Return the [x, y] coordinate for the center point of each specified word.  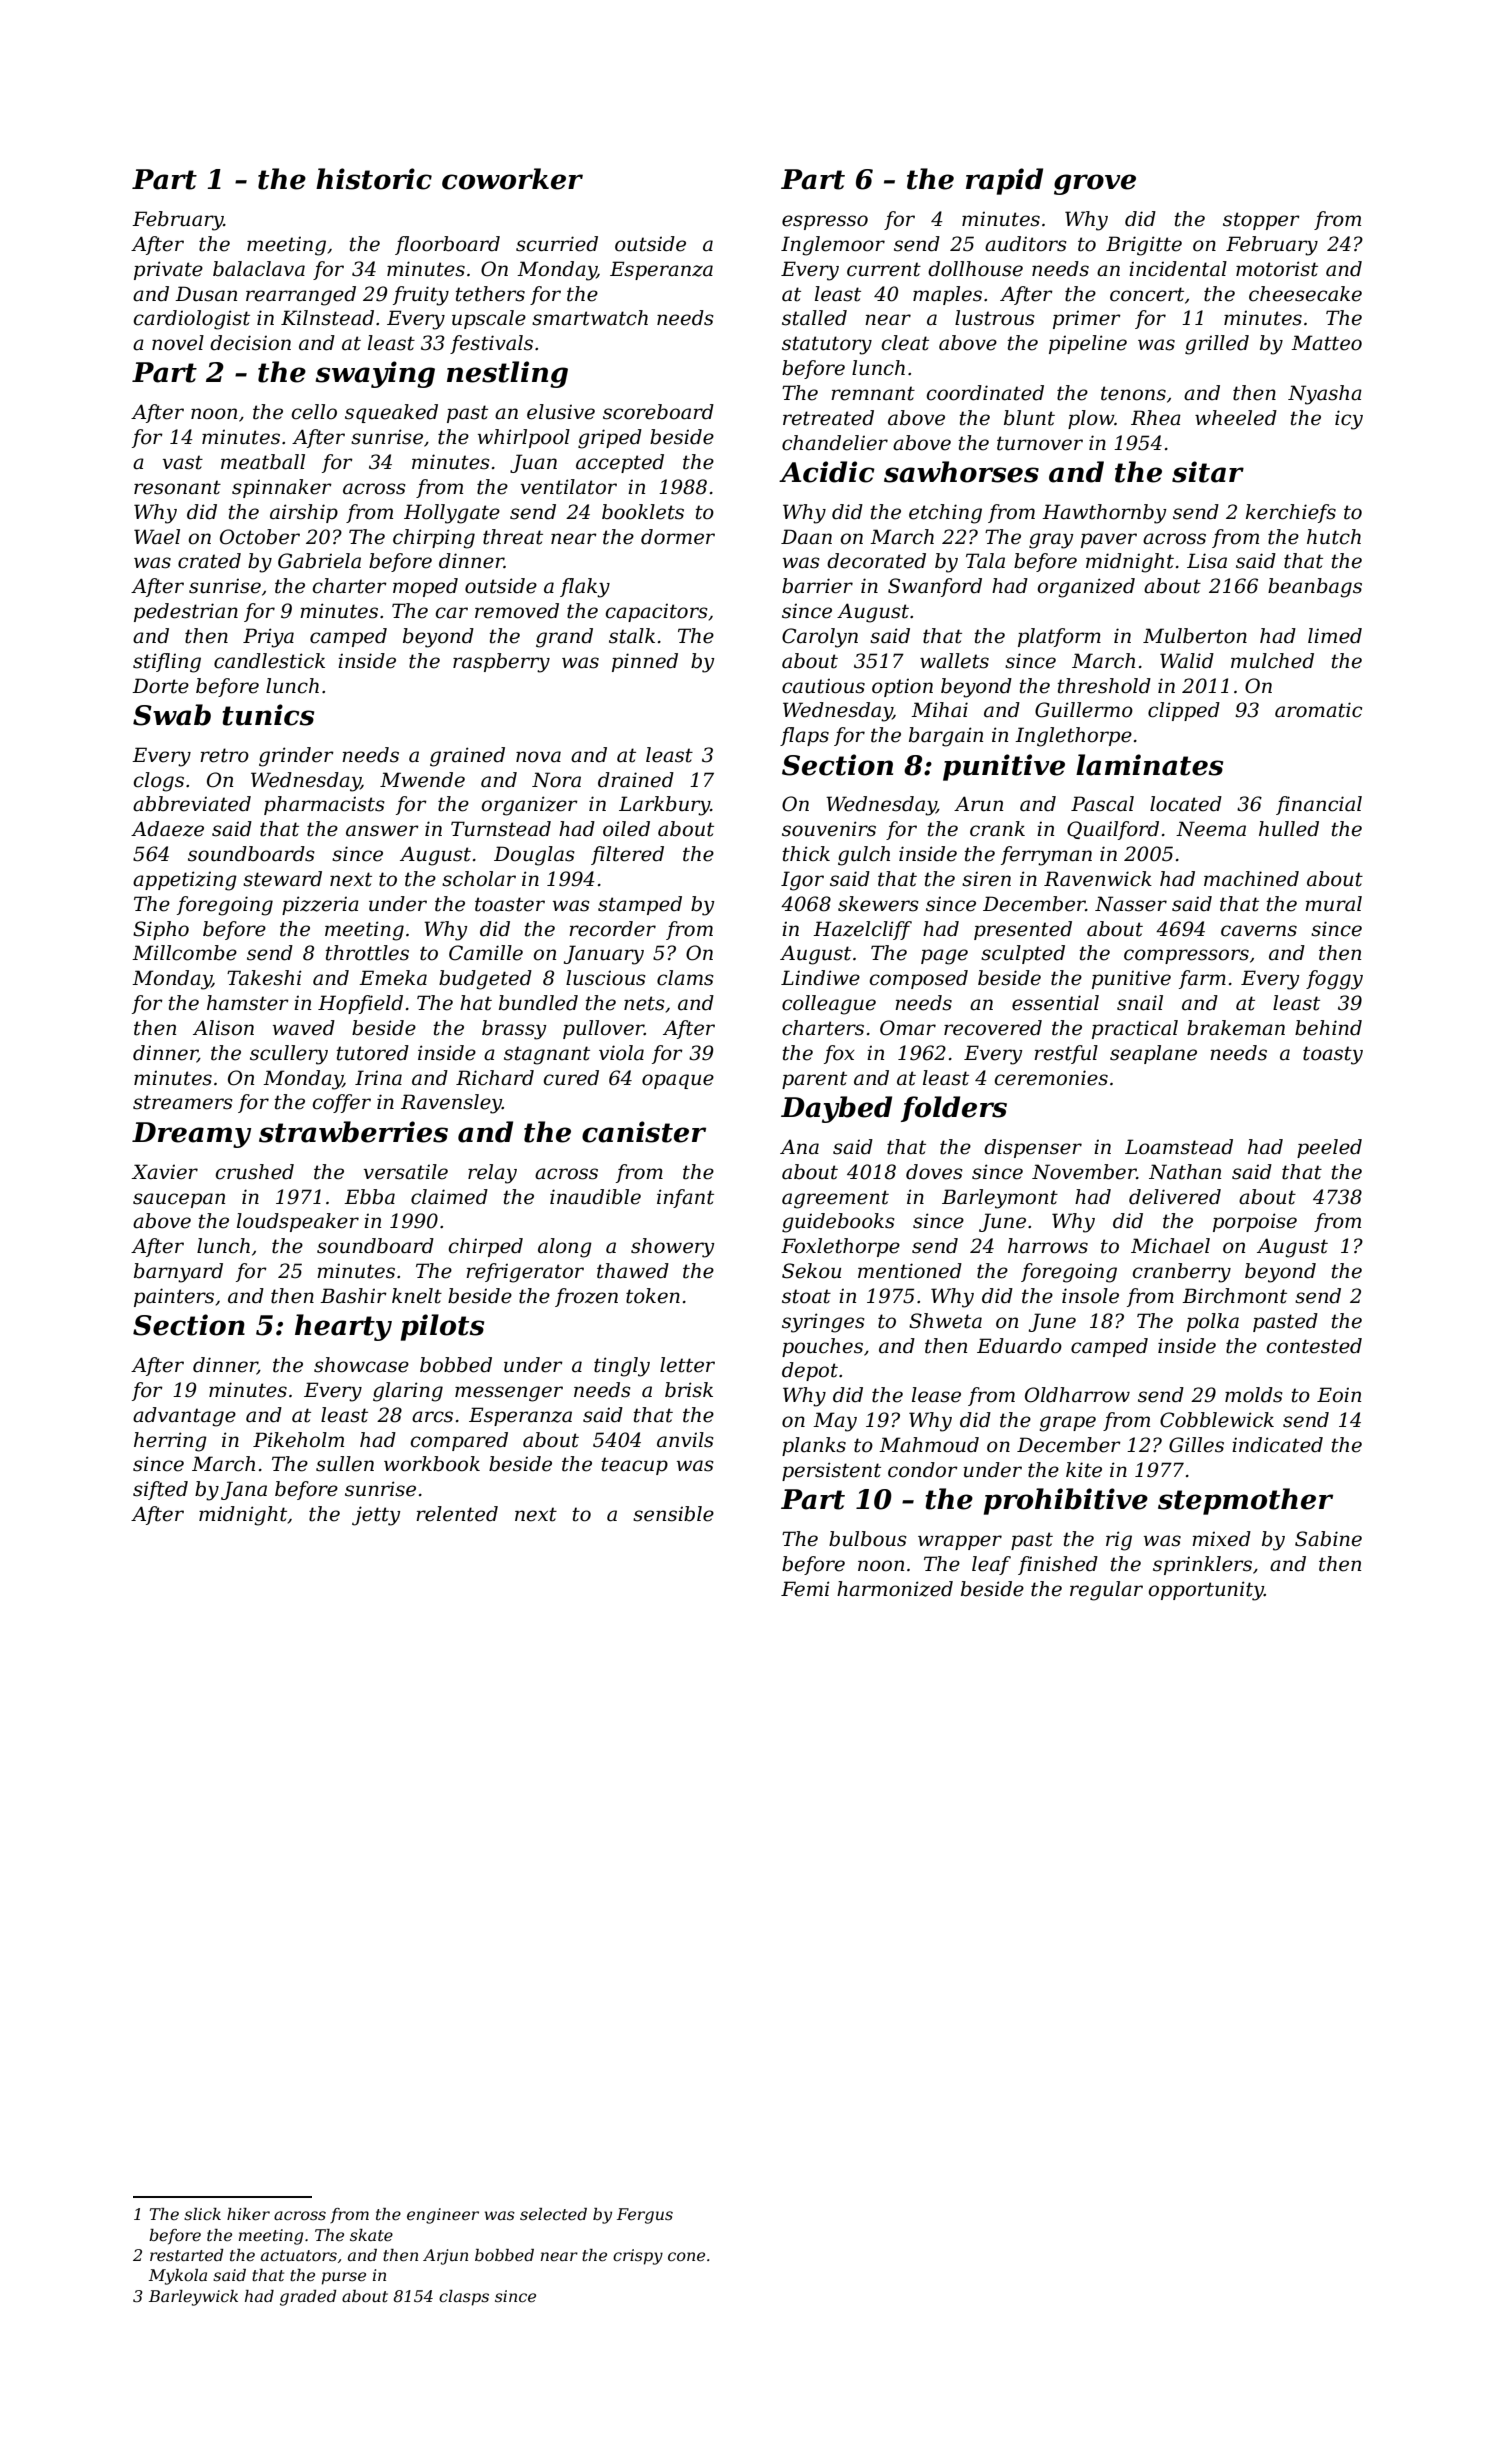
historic [374, 179]
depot [810, 1371]
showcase [361, 1365]
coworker [512, 179]
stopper [1261, 221]
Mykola [178, 2277]
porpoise [1255, 1222]
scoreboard [658, 412]
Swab [172, 715]
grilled [1217, 345]
